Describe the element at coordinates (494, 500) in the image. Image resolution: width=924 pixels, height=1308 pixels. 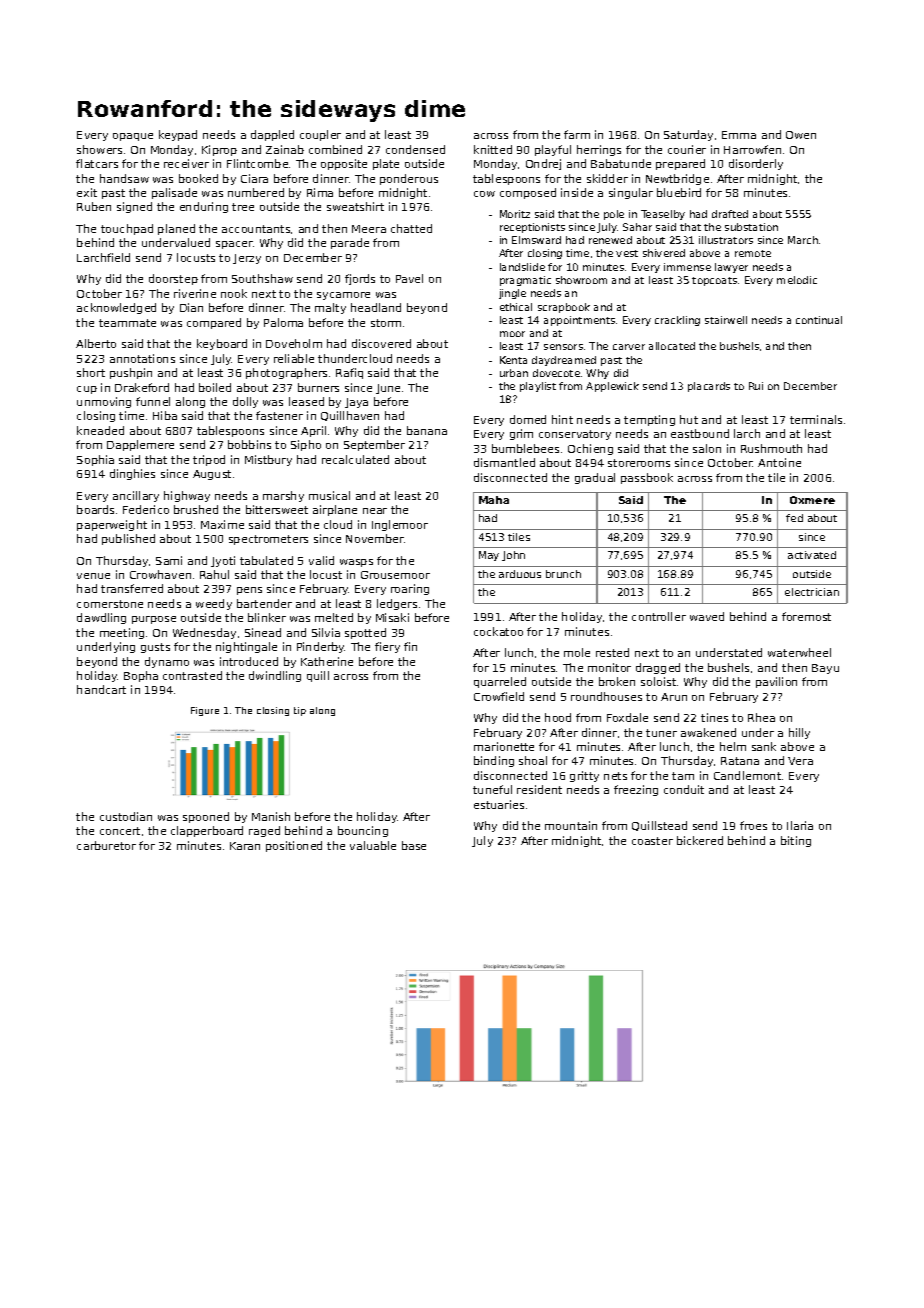
I see `Maha` at that location.
